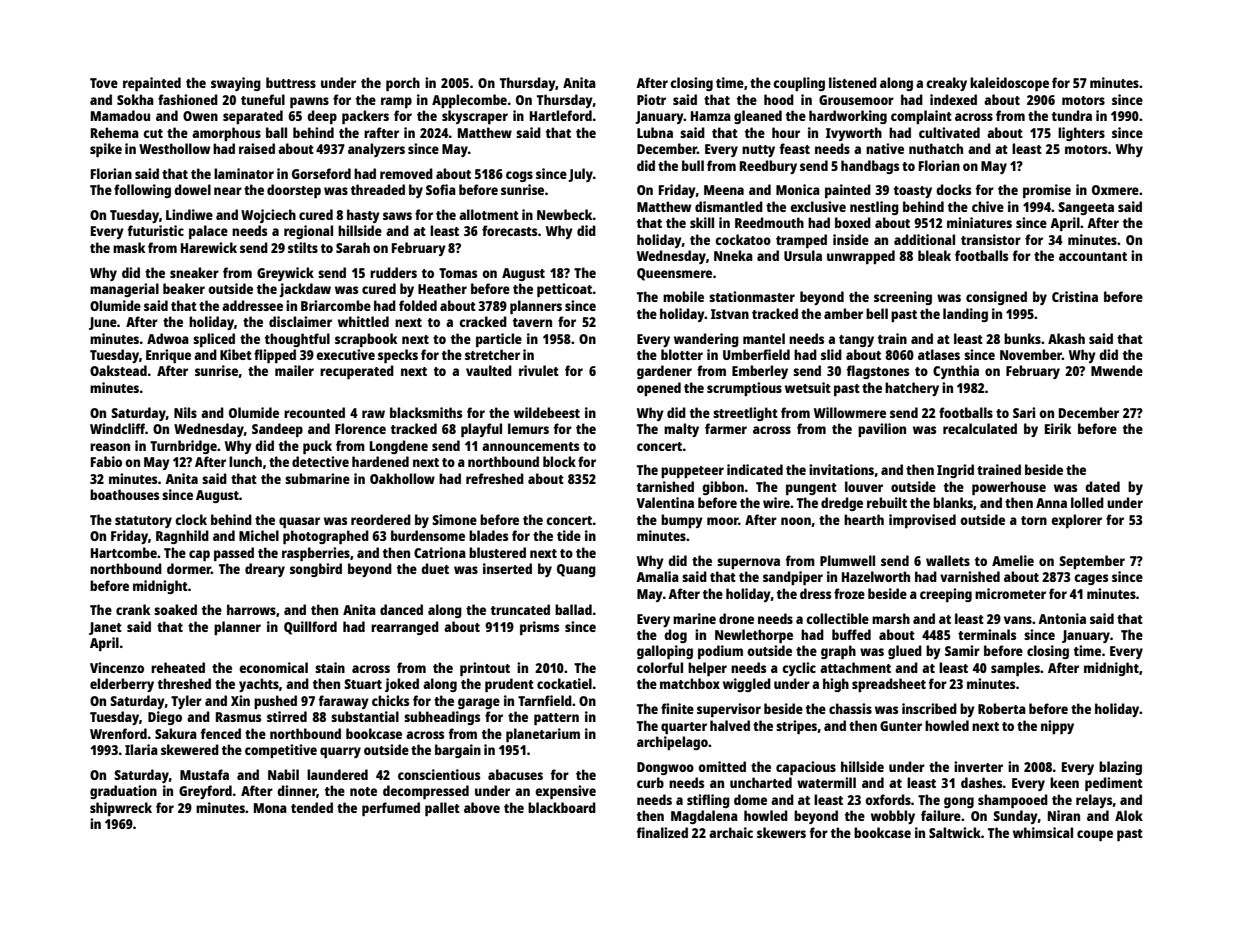 This screenshot has height=952, width=1233. What do you see at coordinates (530, 446) in the screenshot?
I see `announcements` at bounding box center [530, 446].
